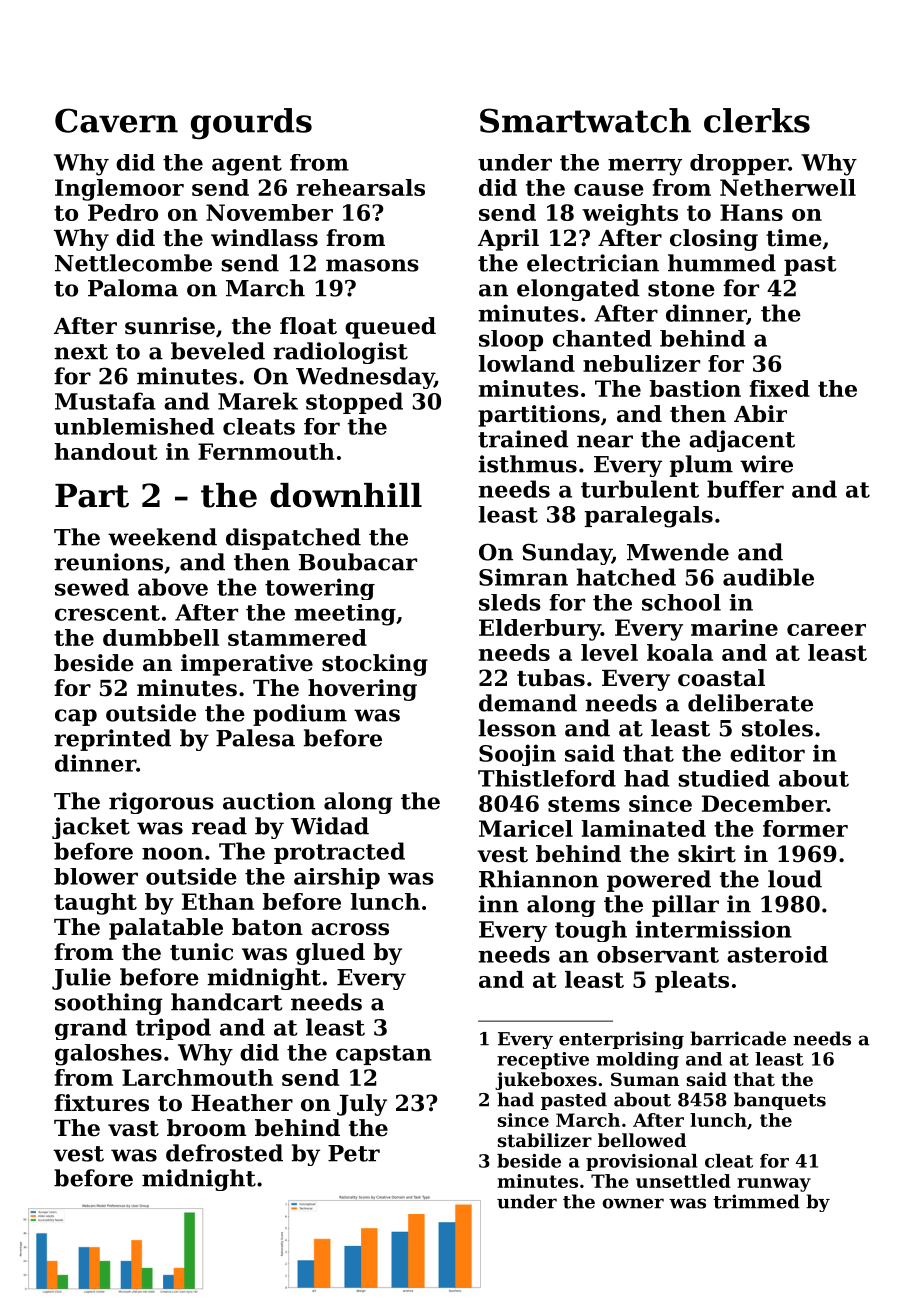 The width and height of the screenshot is (924, 1314). I want to click on Fernmouth, so click(266, 451).
